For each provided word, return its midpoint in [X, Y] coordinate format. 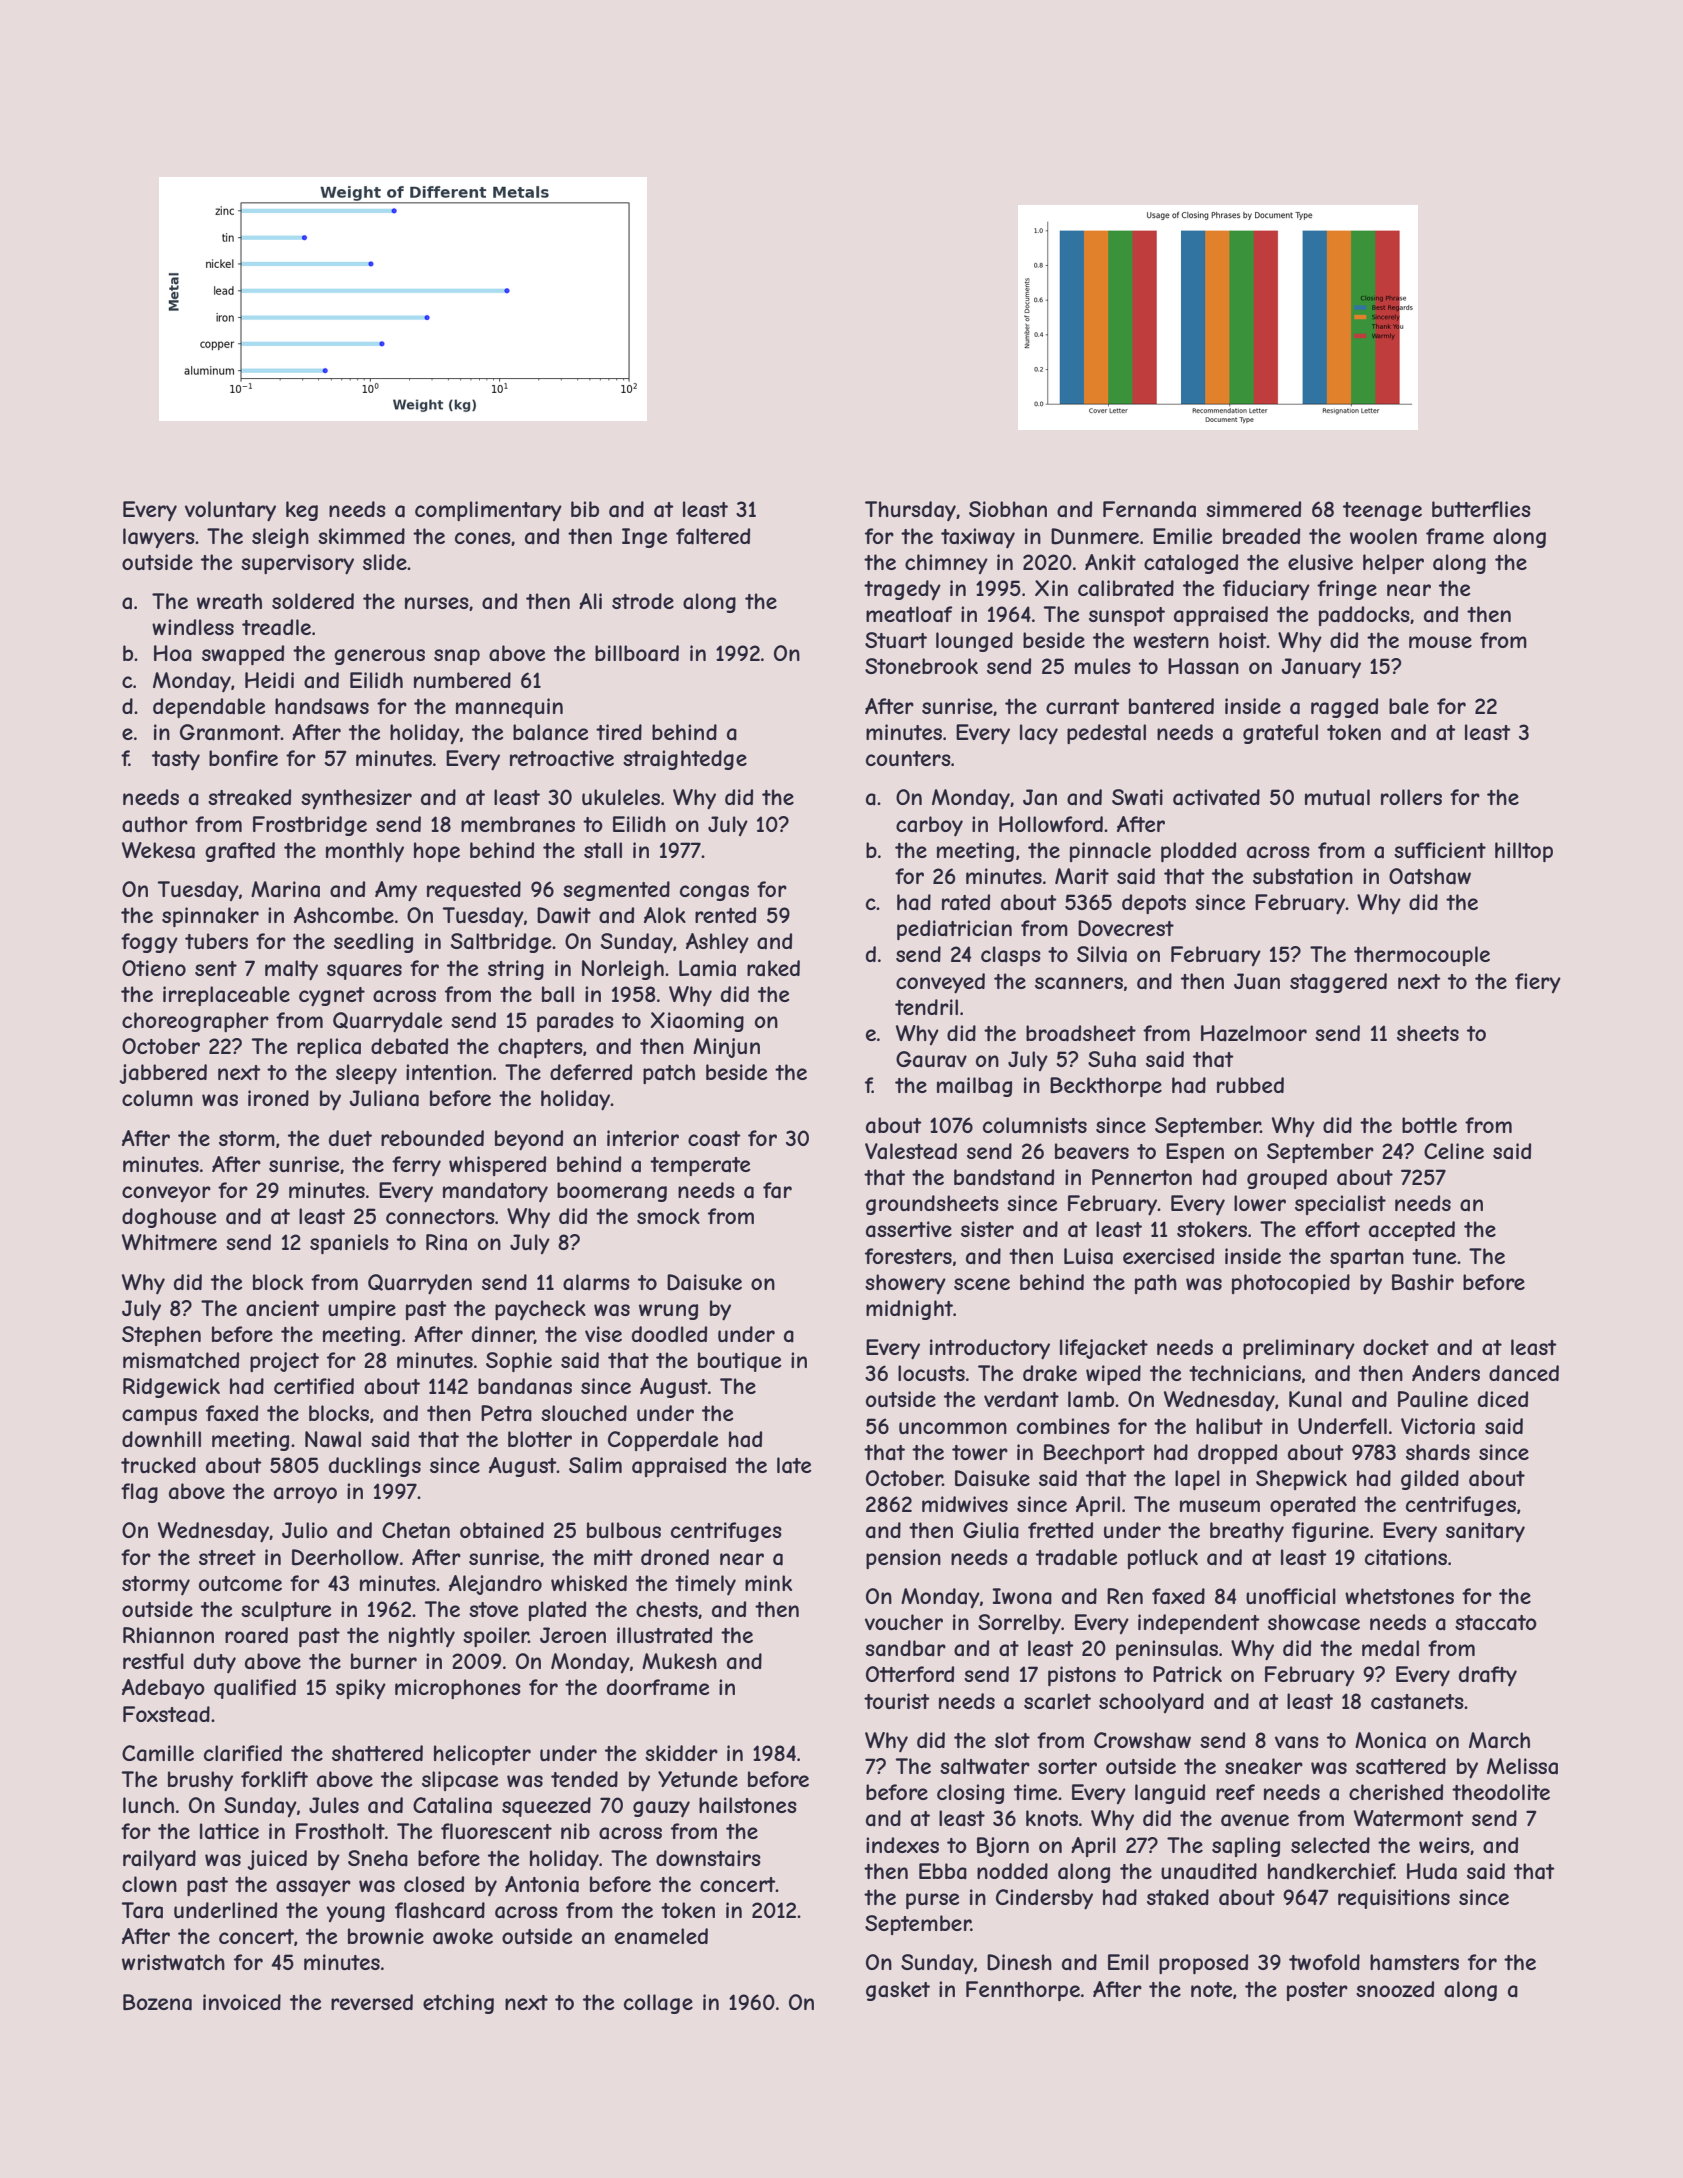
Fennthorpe [1023, 1991]
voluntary [230, 511]
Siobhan [1008, 509]
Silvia [1102, 954]
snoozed [1395, 1989]
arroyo [305, 1495]
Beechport [1094, 1454]
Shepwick [1301, 1480]
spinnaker [210, 917]
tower [980, 1452]
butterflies [1481, 509]
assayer [313, 1888]
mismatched [181, 1360]
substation [1303, 876]
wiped [1113, 1375]
